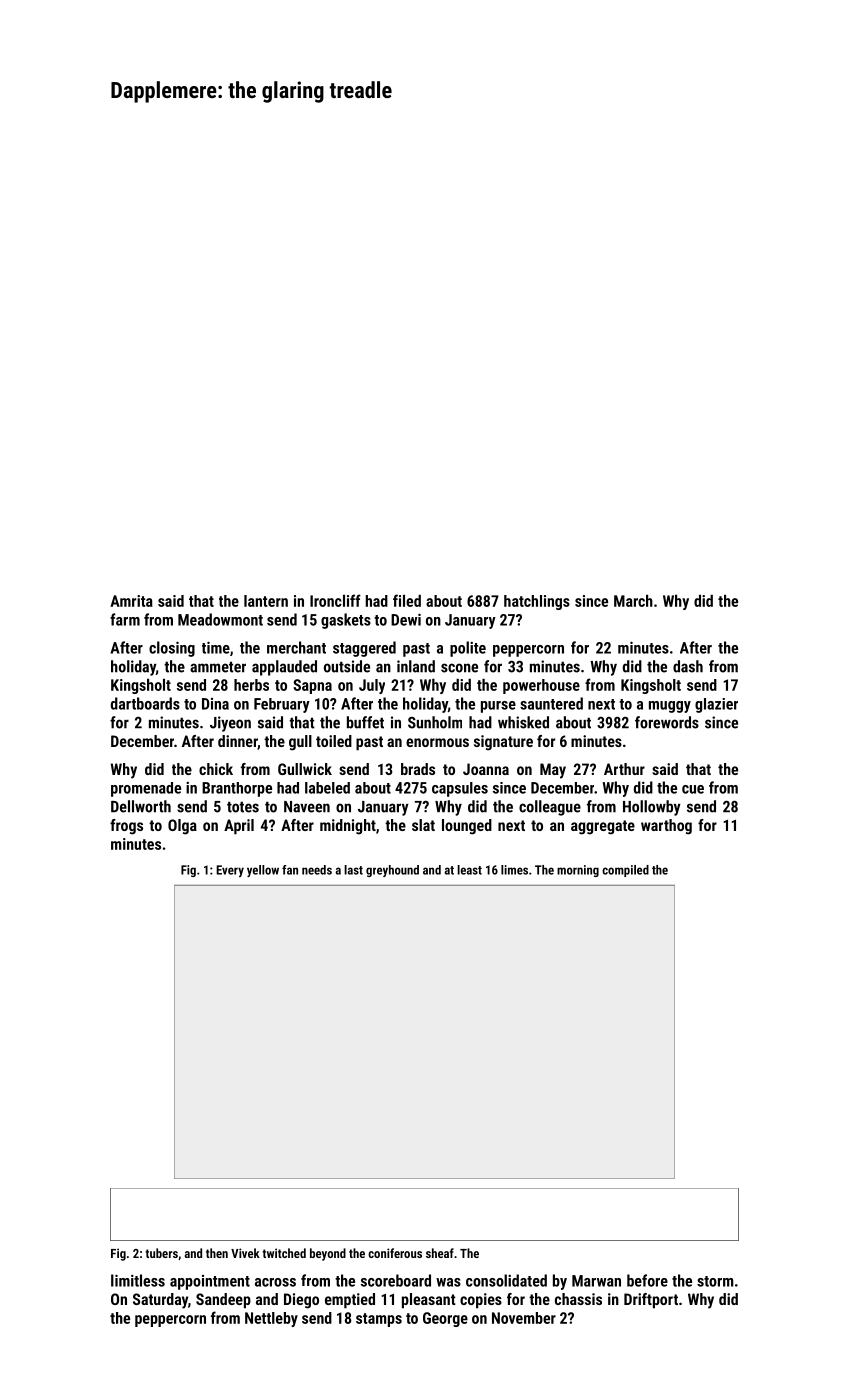  Describe the element at coordinates (160, 1301) in the document. I see `Saturday` at that location.
